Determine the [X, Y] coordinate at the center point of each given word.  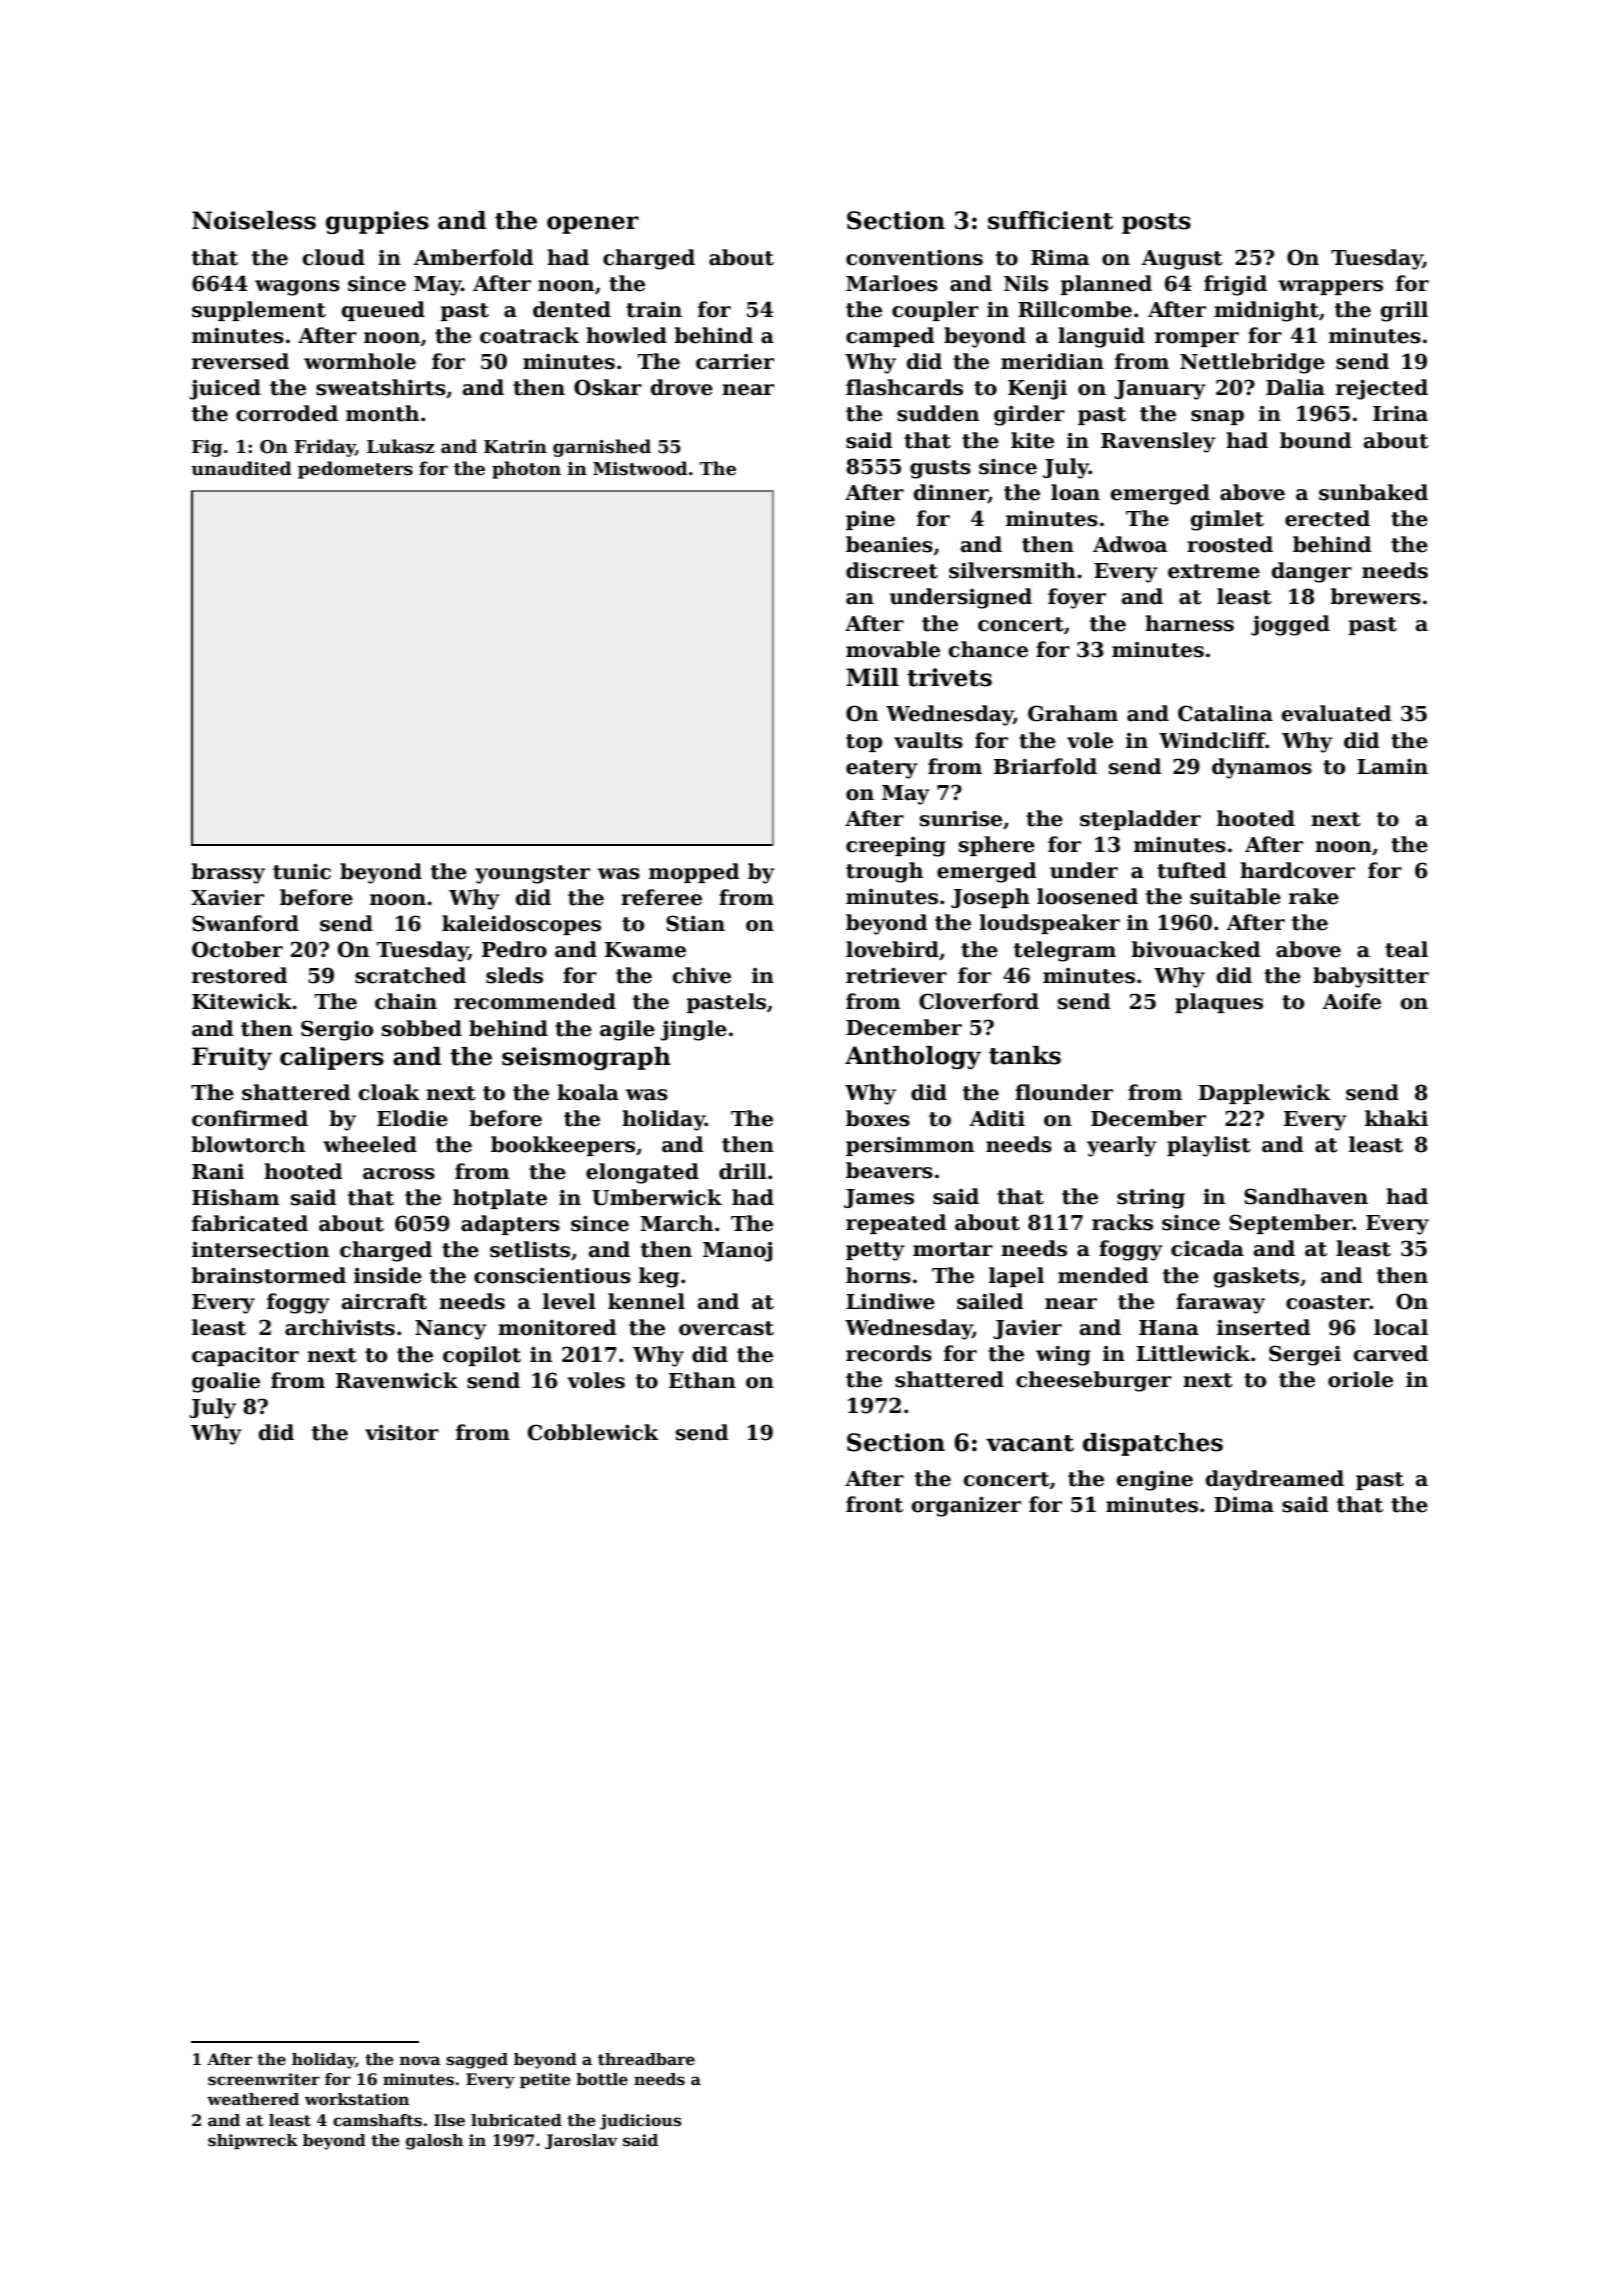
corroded [287, 413]
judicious [641, 2122]
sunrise [961, 819]
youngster [532, 874]
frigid [1235, 285]
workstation [357, 2099]
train [654, 310]
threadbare [646, 2059]
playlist [1209, 1146]
